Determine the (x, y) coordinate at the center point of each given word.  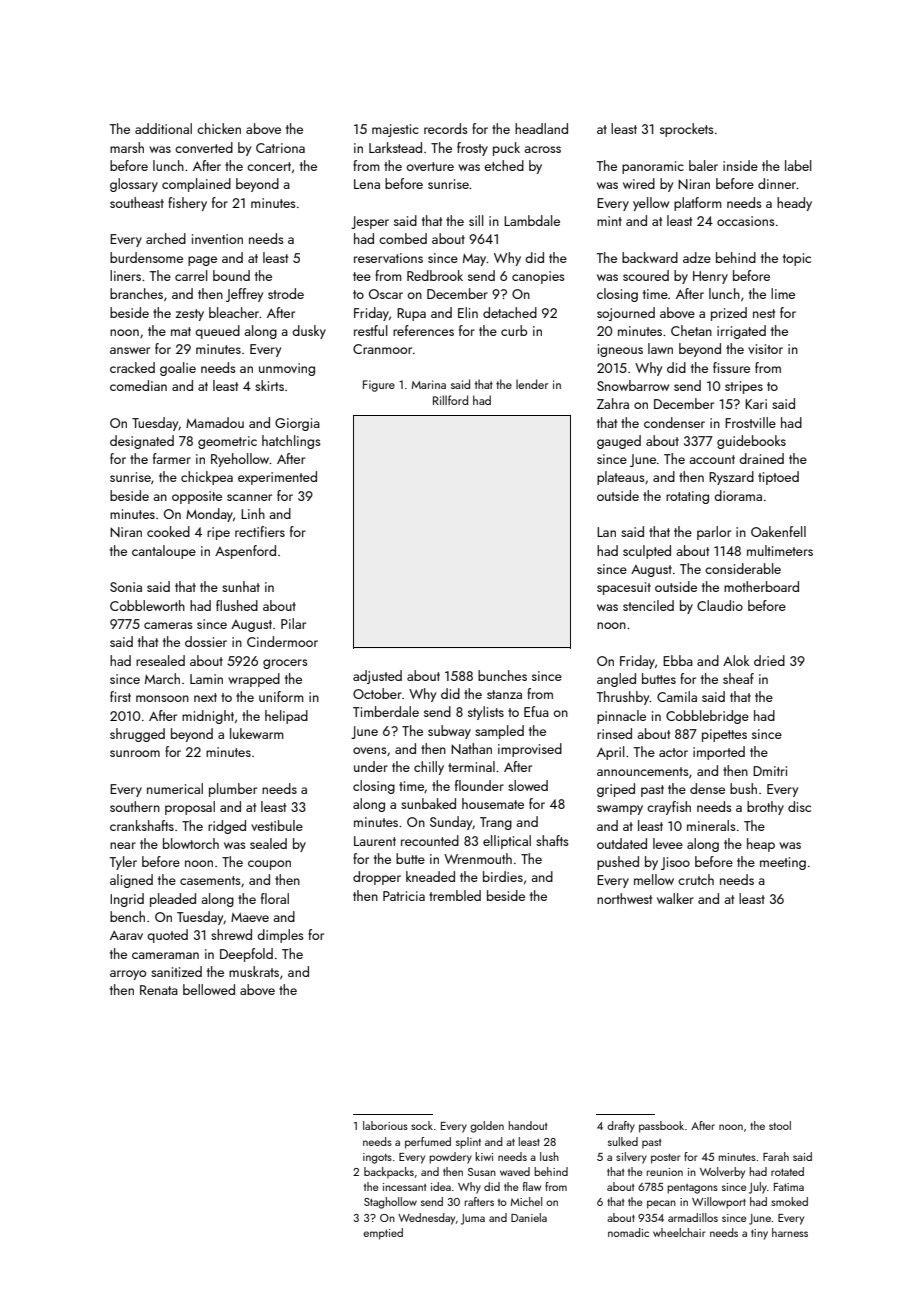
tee (362, 276)
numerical (175, 788)
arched (166, 238)
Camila (677, 696)
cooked (168, 531)
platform (698, 204)
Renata (159, 990)
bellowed (209, 989)
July (758, 1188)
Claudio (720, 605)
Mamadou (215, 422)
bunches (502, 675)
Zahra (613, 403)
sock (422, 1125)
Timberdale (386, 711)
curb (514, 330)
